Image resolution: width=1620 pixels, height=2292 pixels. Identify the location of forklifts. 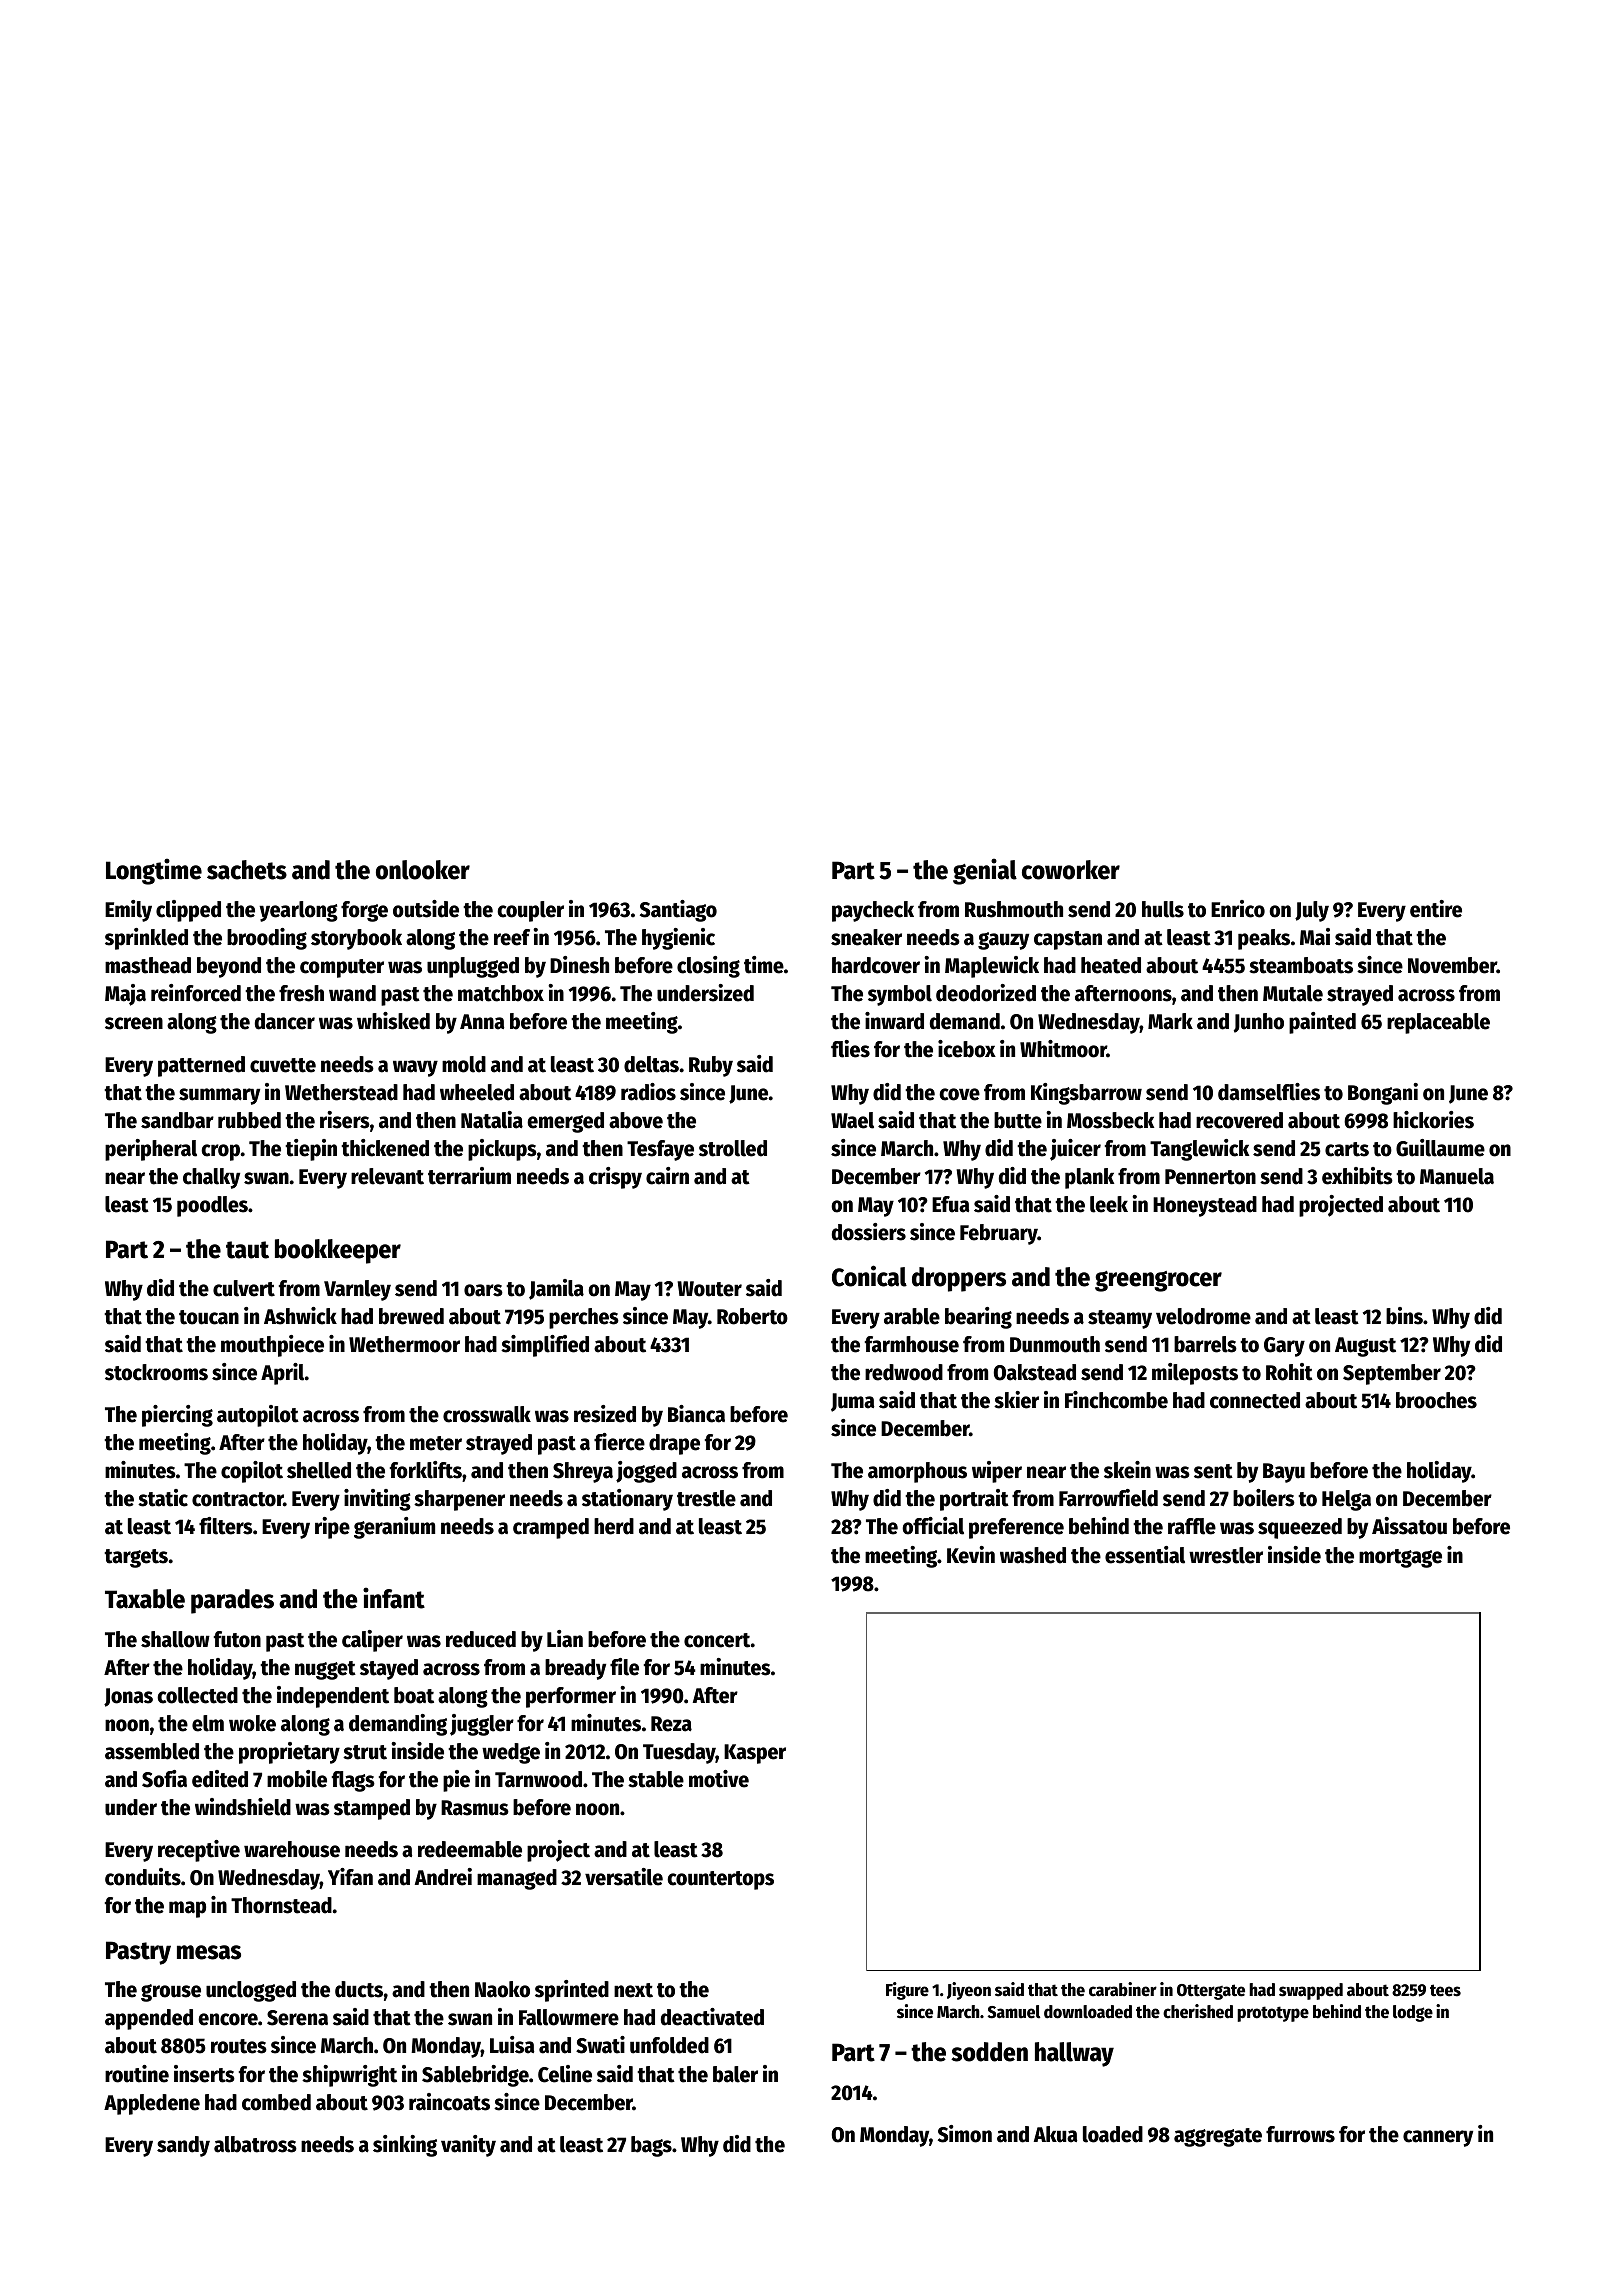
(426, 1470).
